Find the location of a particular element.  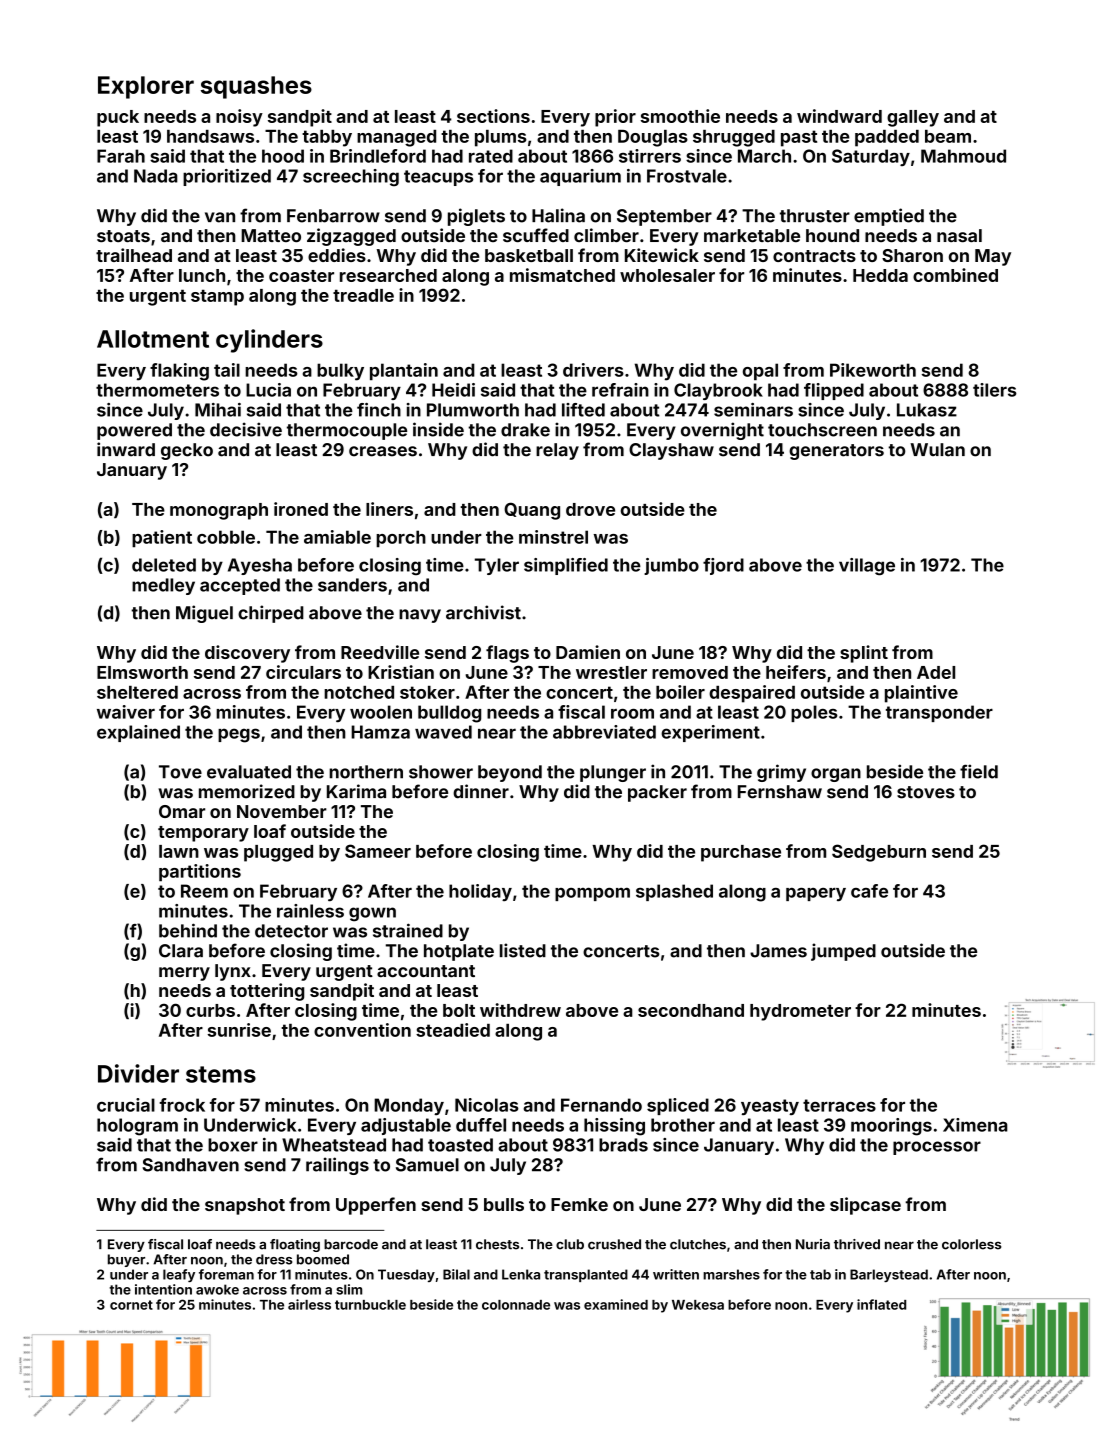

van is located at coordinates (220, 217).
